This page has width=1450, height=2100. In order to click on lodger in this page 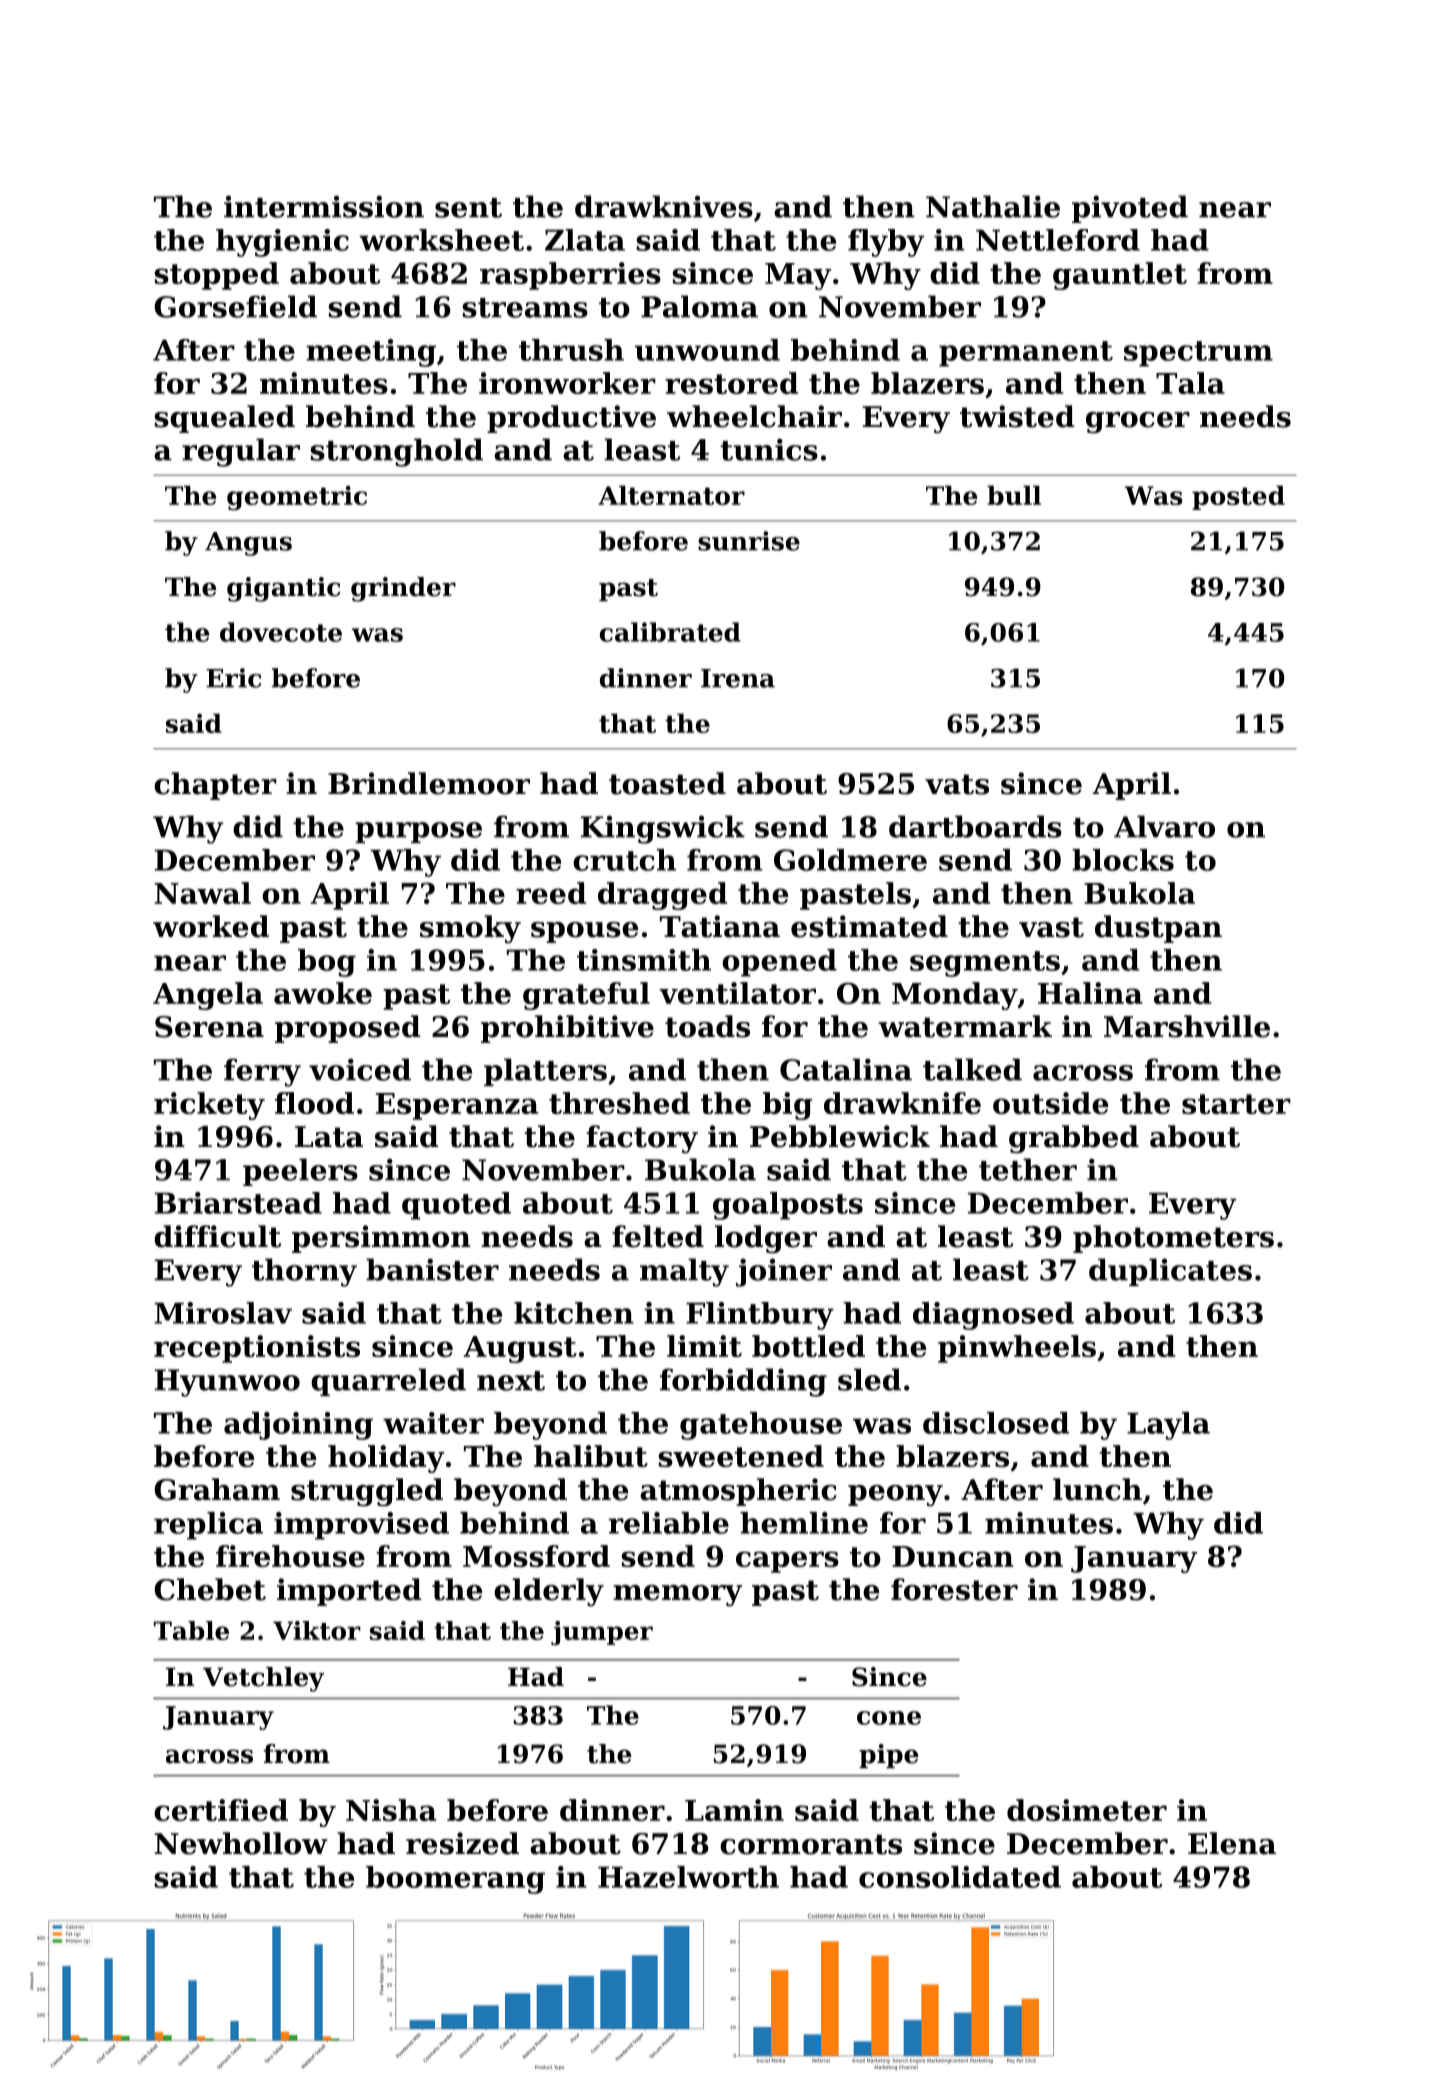, I will do `click(766, 1239)`.
